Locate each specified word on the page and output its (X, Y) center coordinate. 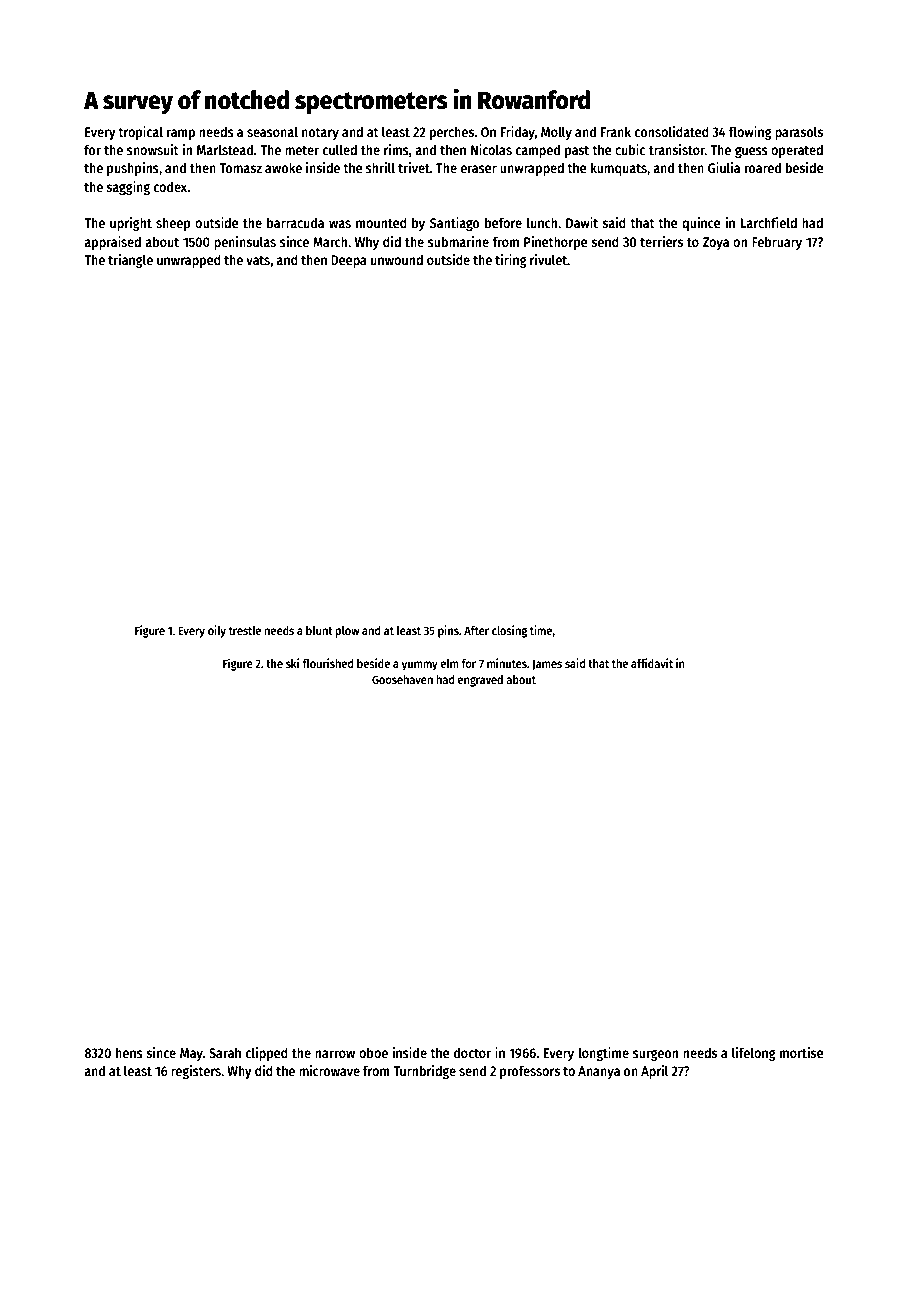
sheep (173, 224)
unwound (397, 259)
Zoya (716, 243)
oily (217, 631)
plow (347, 632)
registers (196, 1072)
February (777, 243)
